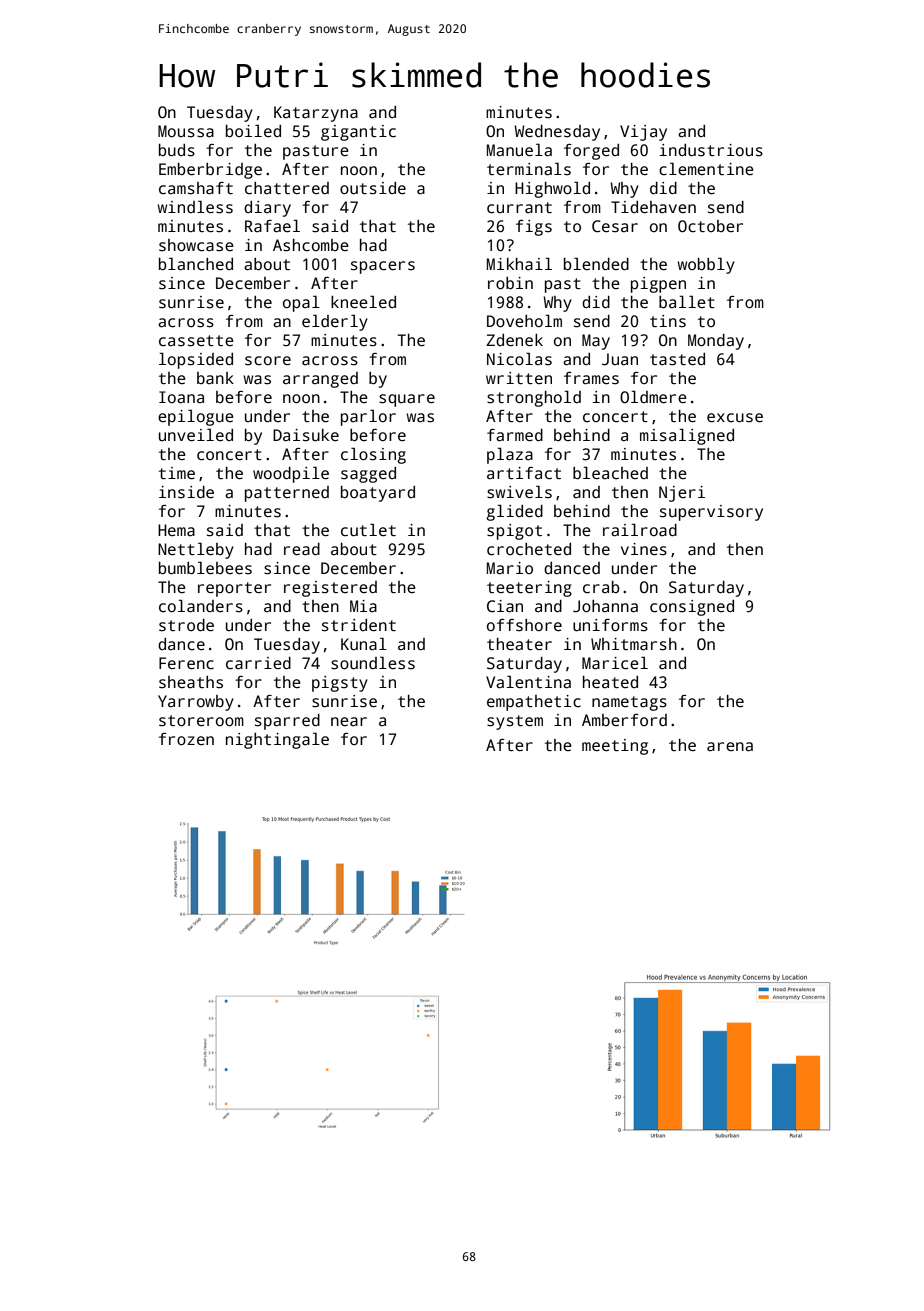 The width and height of the document is (924, 1311). What do you see at coordinates (610, 625) in the document?
I see `uniforms` at bounding box center [610, 625].
